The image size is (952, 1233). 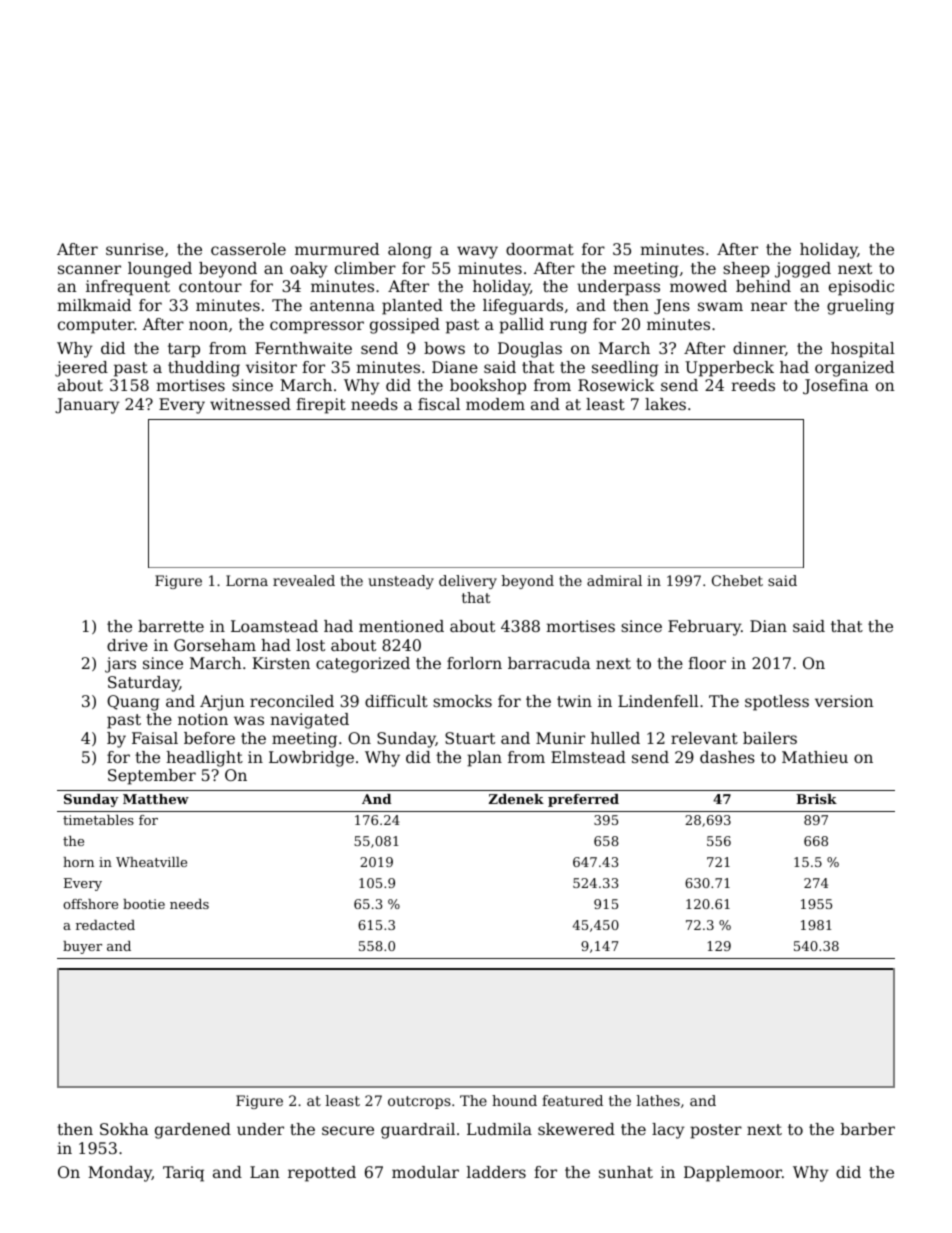 What do you see at coordinates (658, 1100) in the page?
I see `lathes` at bounding box center [658, 1100].
